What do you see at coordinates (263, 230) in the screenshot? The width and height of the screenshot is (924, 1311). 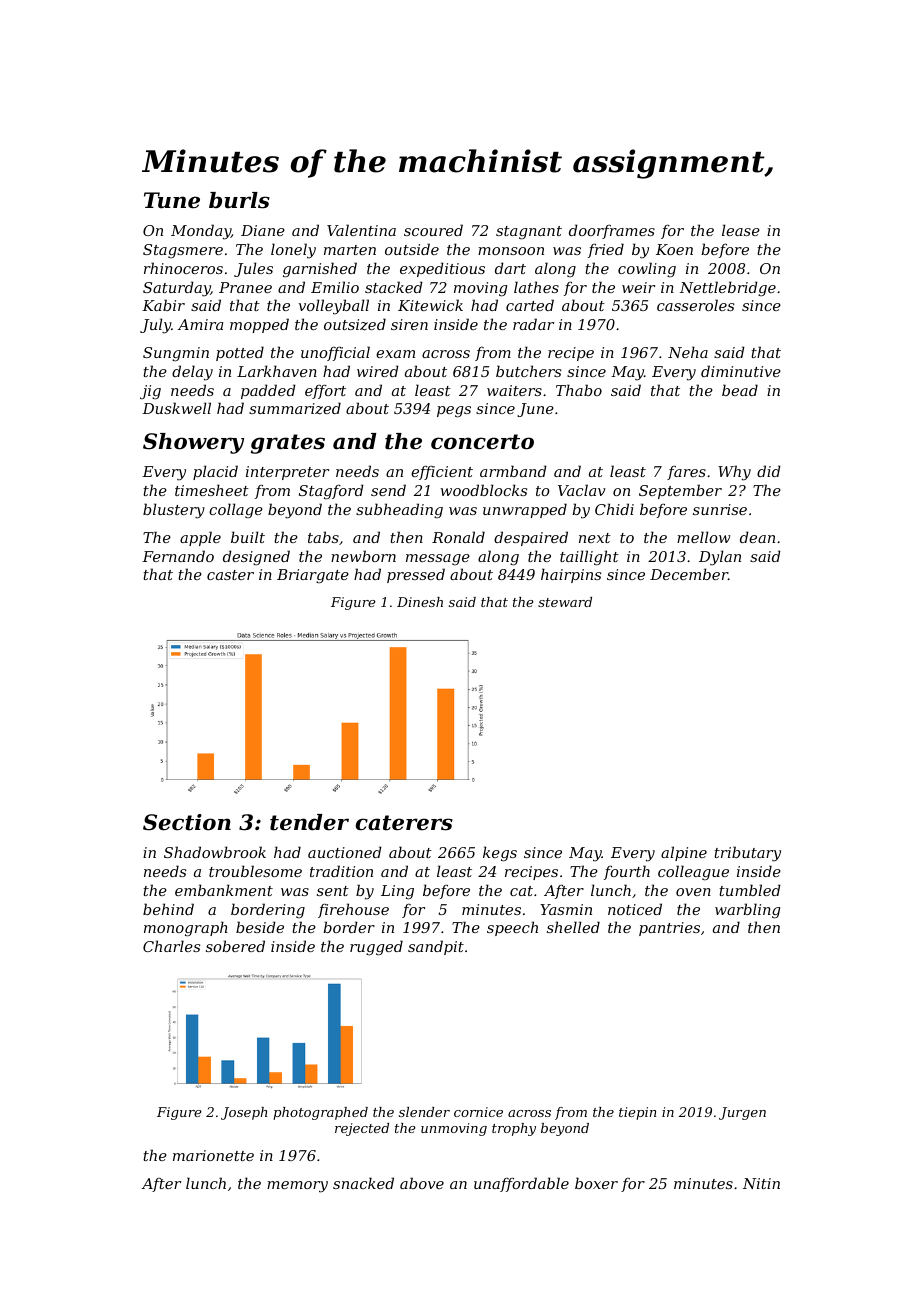 I see `Diane` at bounding box center [263, 230].
